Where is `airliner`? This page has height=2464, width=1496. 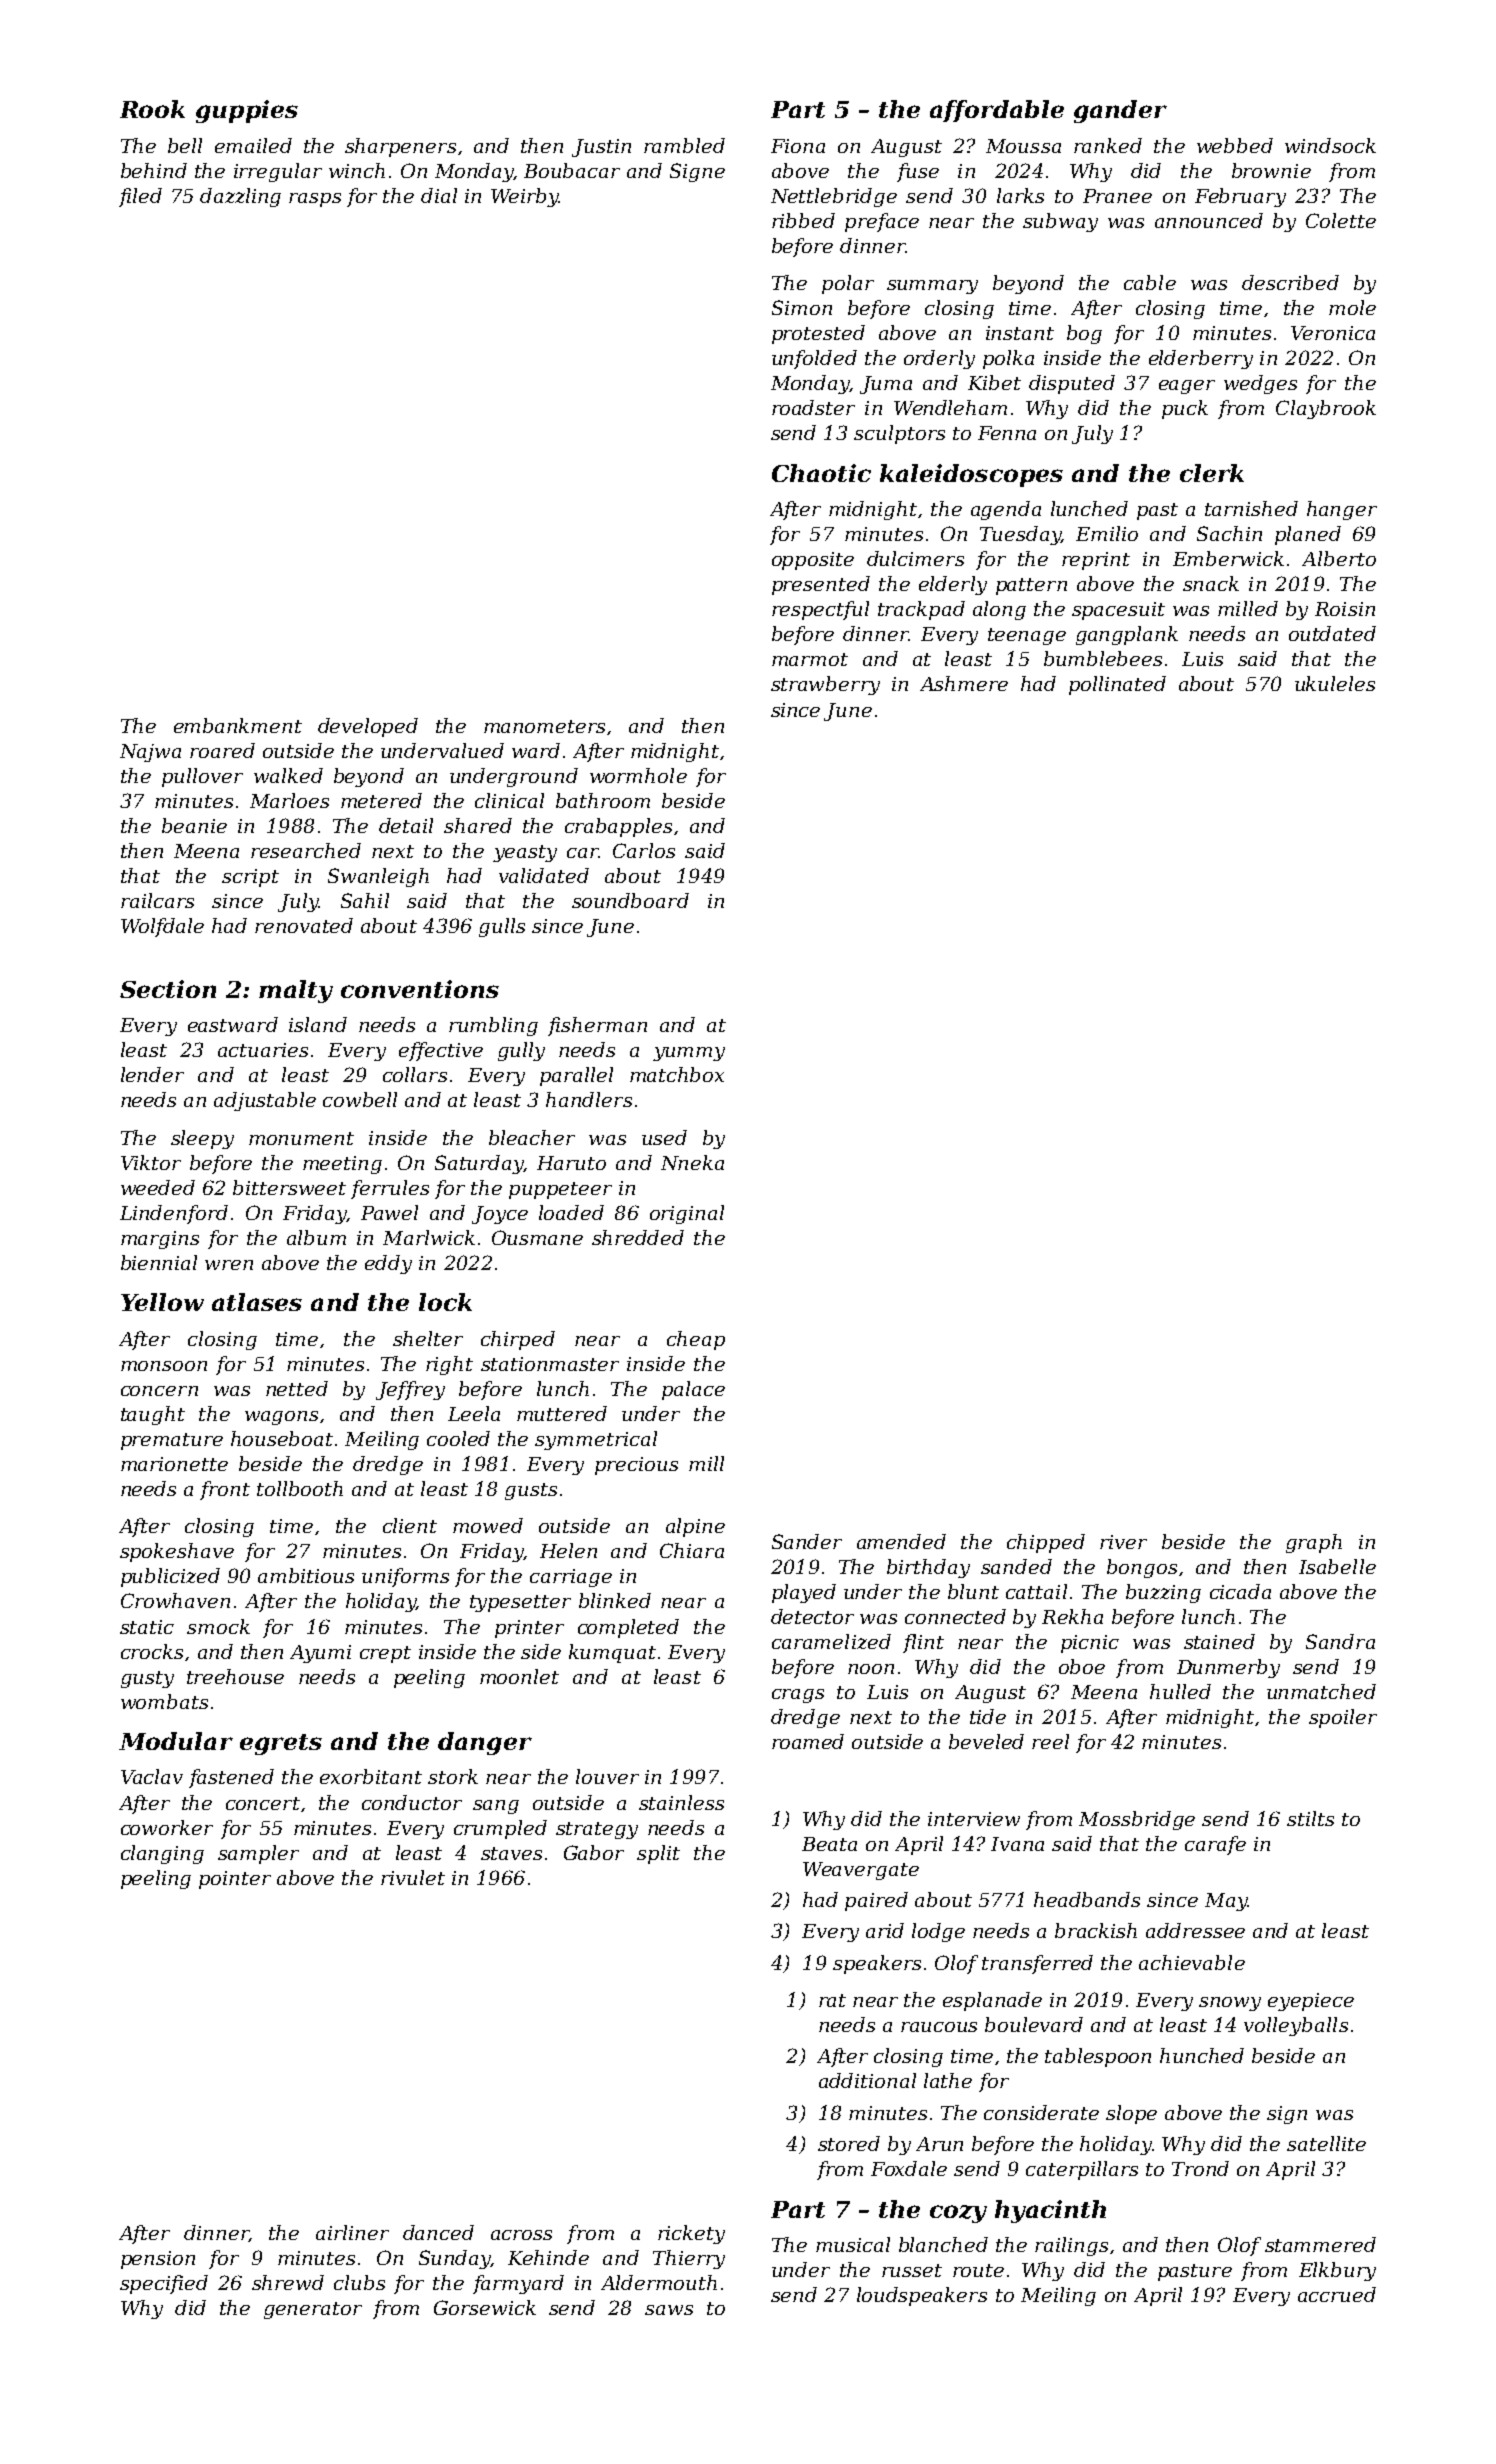
airliner is located at coordinates (352, 2232).
